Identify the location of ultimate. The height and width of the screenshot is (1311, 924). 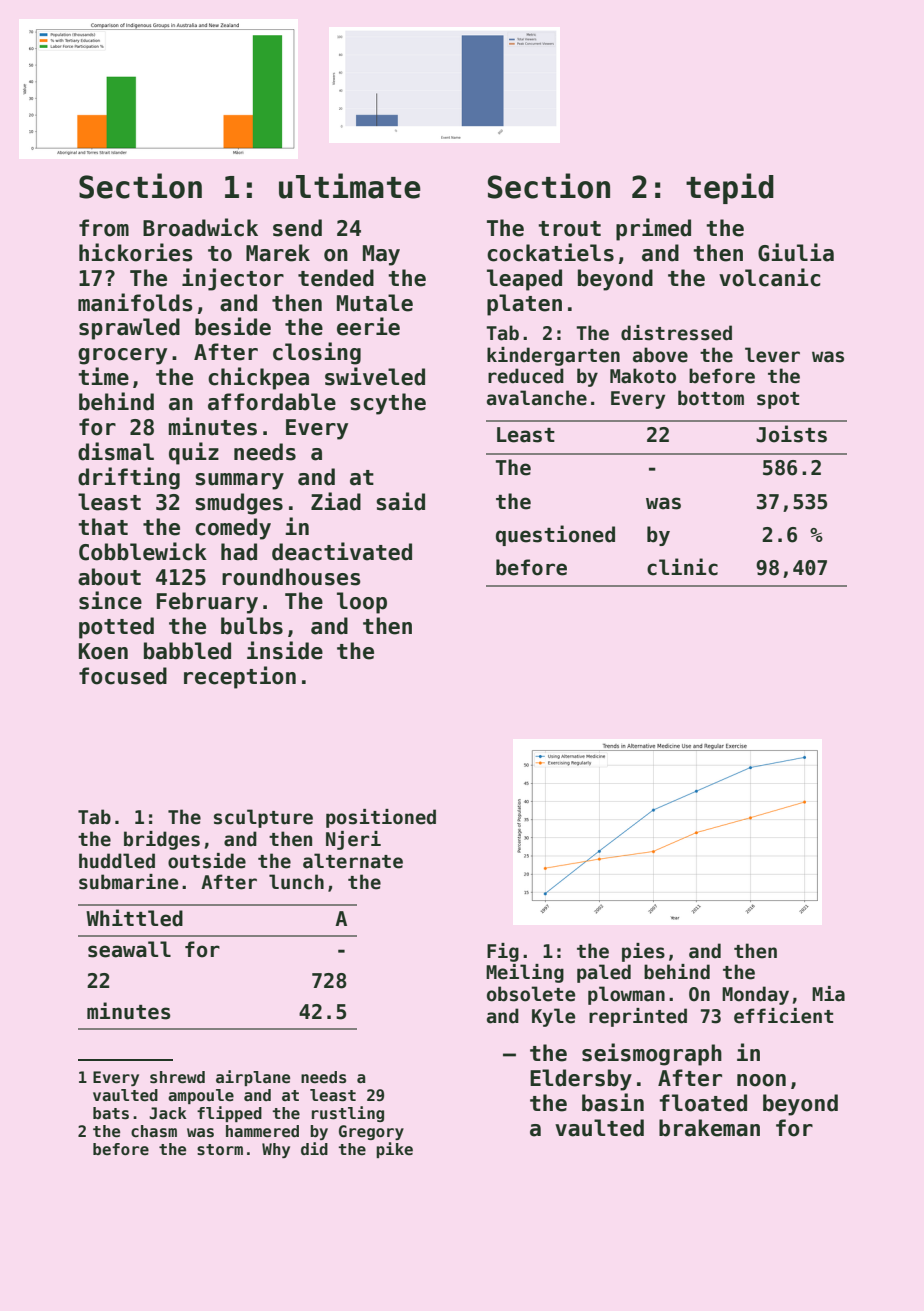
(350, 186).
